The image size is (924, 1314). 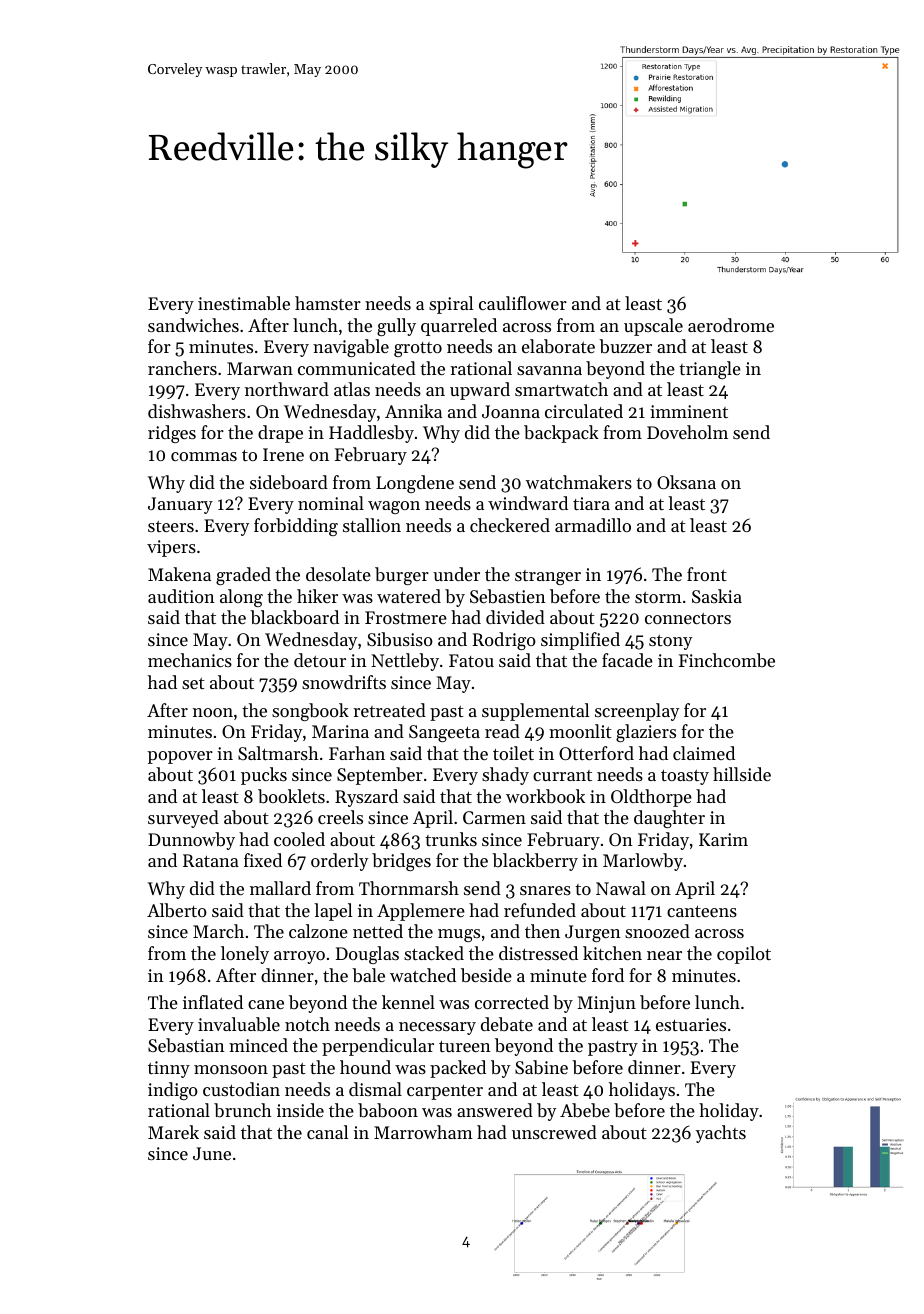 I want to click on hamster, so click(x=328, y=303).
